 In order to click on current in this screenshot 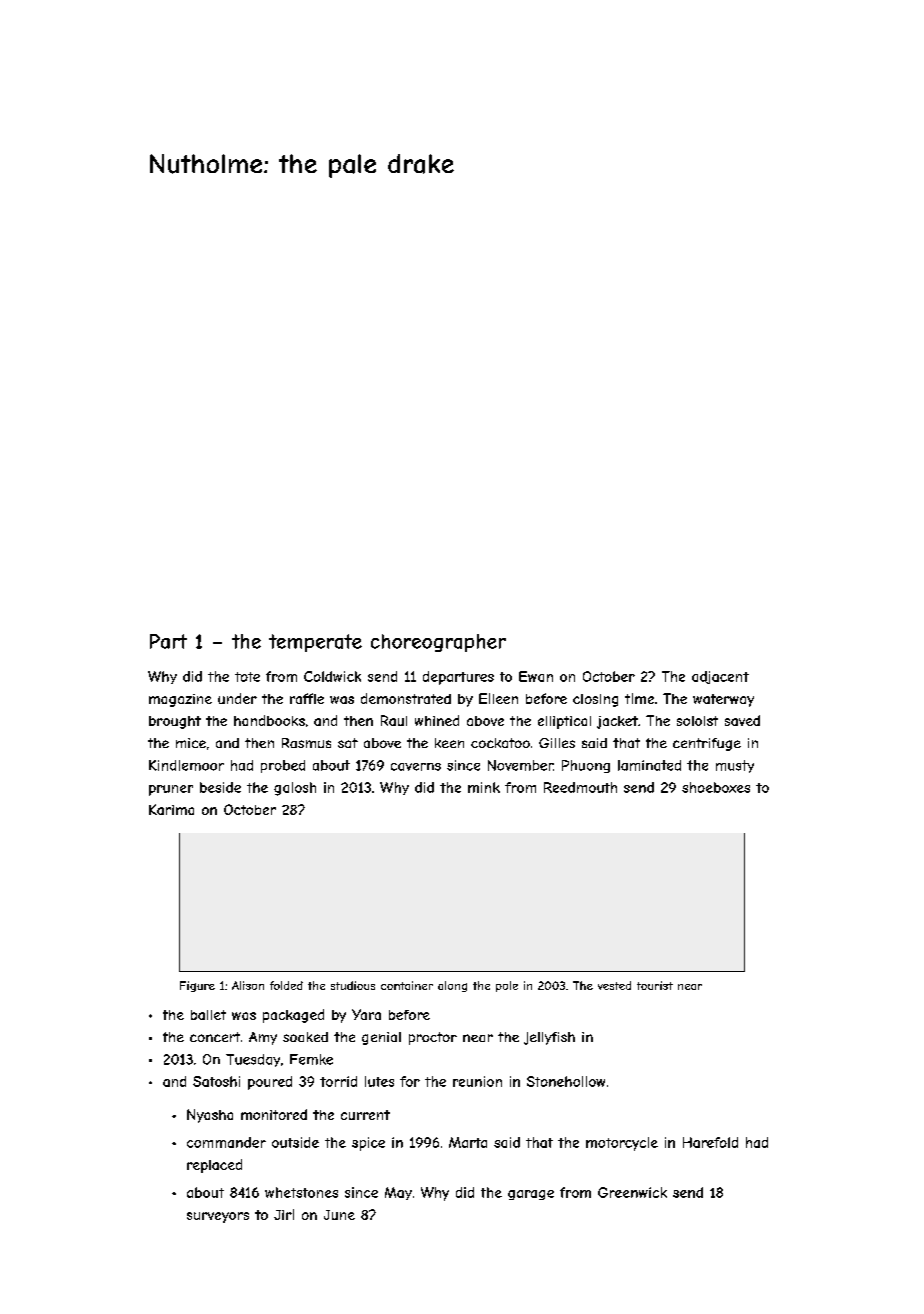, I will do `click(365, 1115)`.
